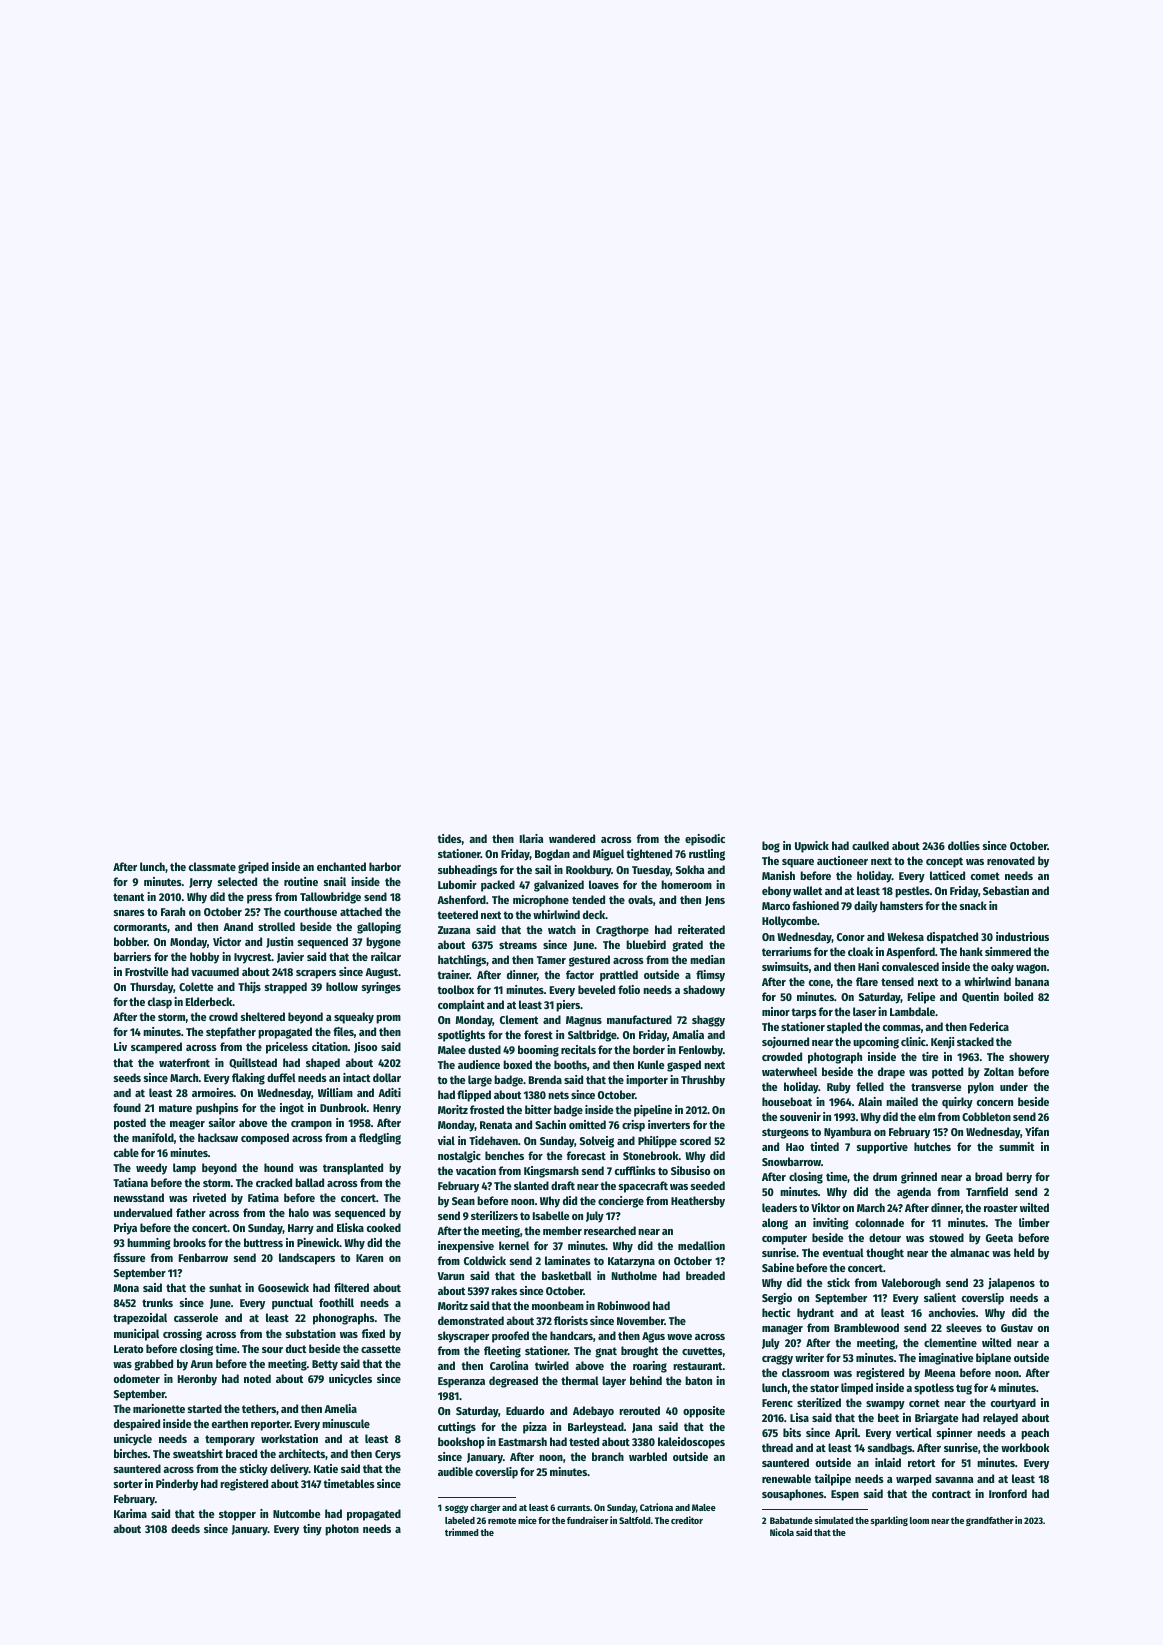 The image size is (1163, 1645). What do you see at coordinates (312, 1530) in the screenshot?
I see `tiny` at bounding box center [312, 1530].
